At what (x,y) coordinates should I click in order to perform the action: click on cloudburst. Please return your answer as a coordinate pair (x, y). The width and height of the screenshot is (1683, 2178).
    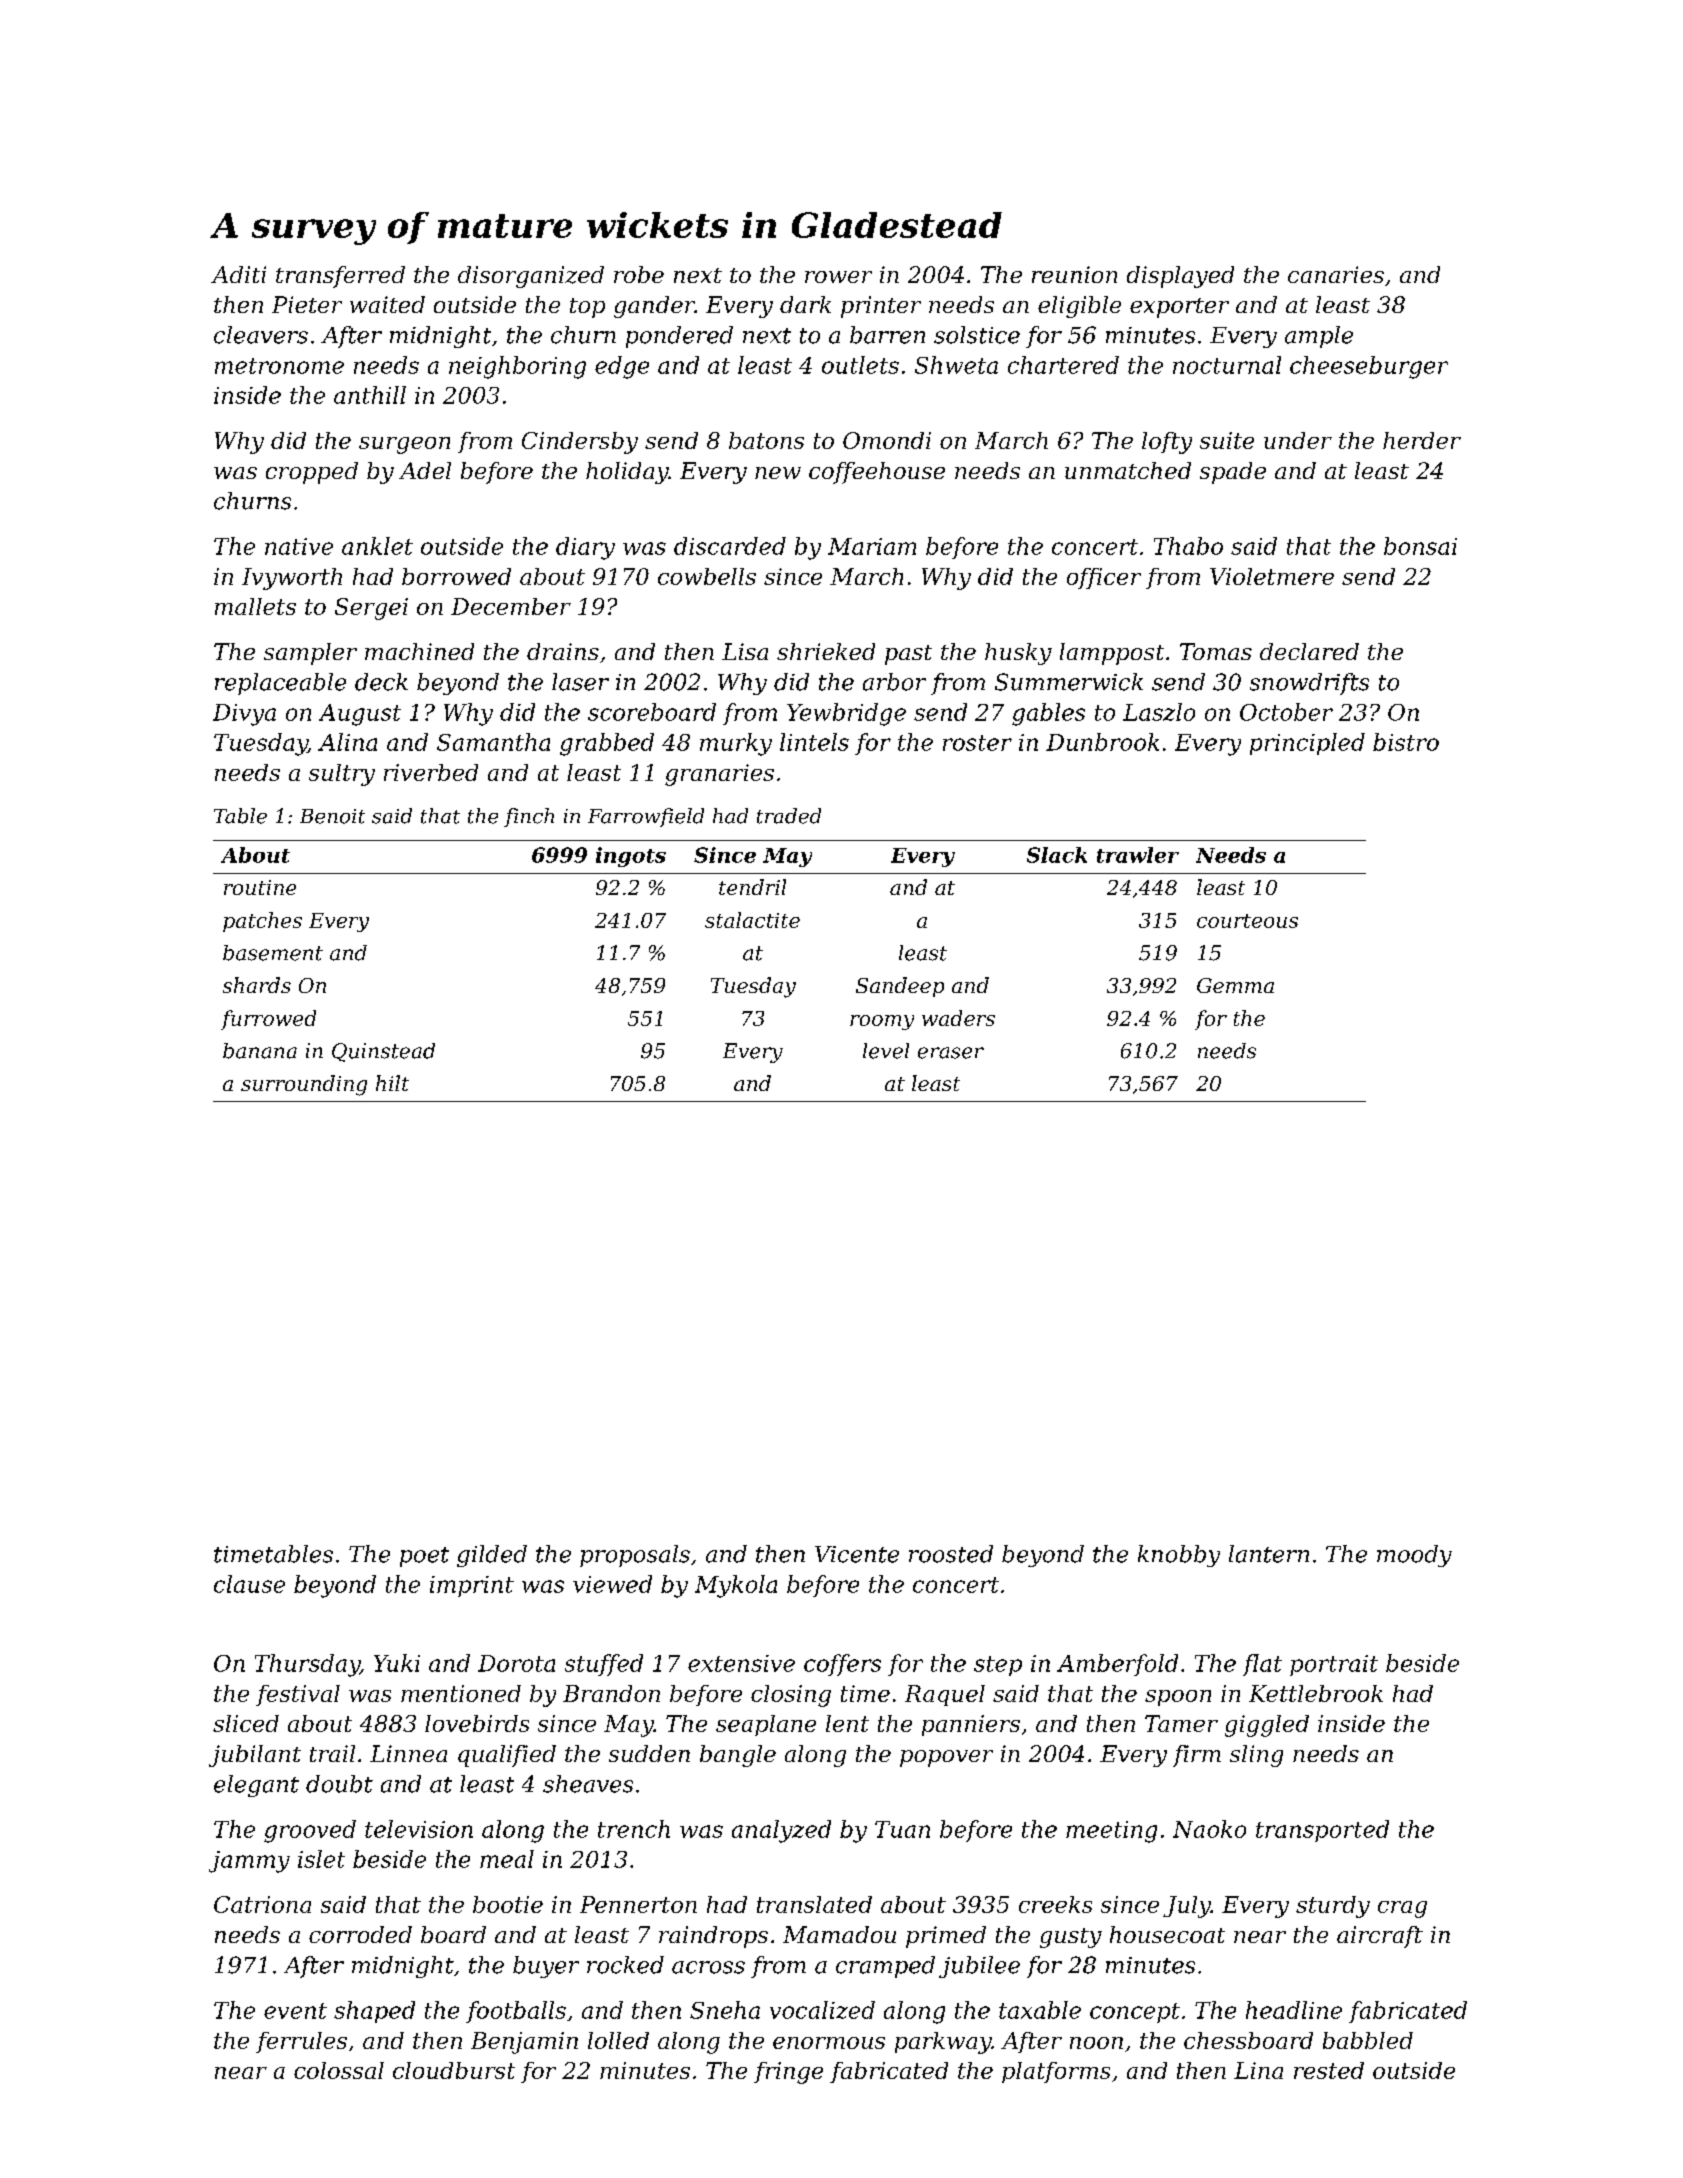
    Looking at the image, I should click on (454, 2070).
